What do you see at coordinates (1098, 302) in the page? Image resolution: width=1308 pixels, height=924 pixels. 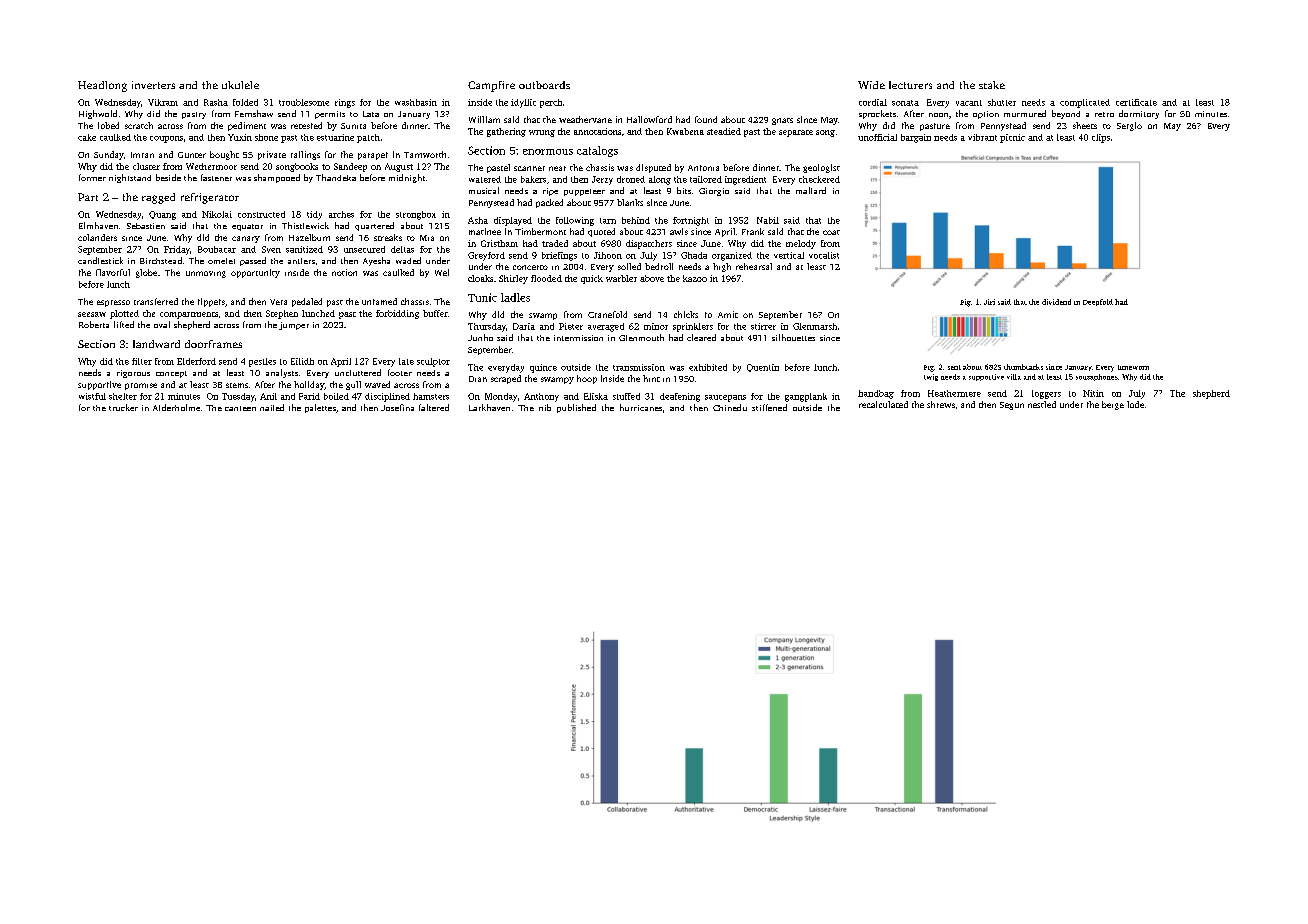 I see `Deepfold` at bounding box center [1098, 302].
